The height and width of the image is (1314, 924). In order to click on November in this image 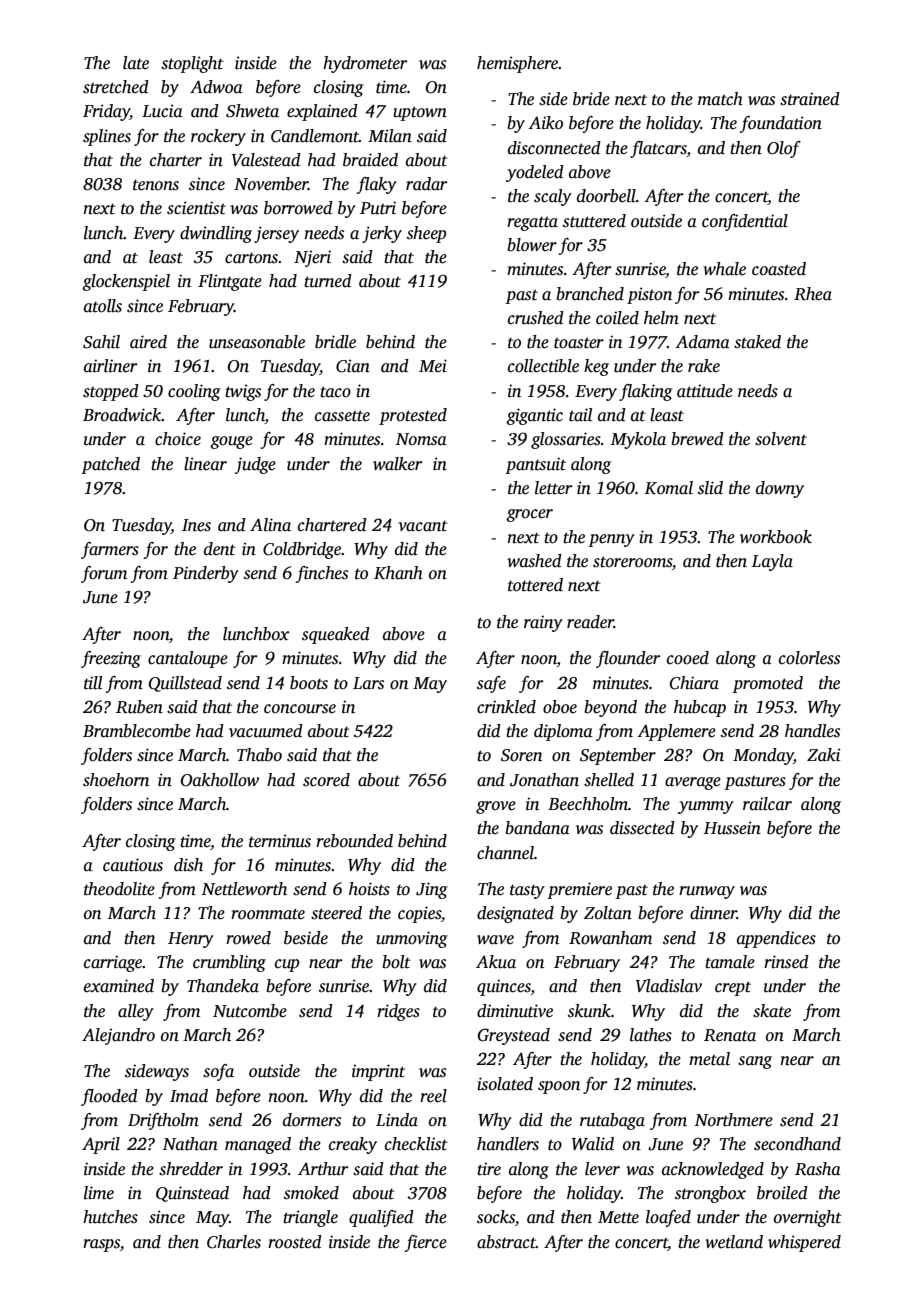, I will do `click(271, 184)`.
